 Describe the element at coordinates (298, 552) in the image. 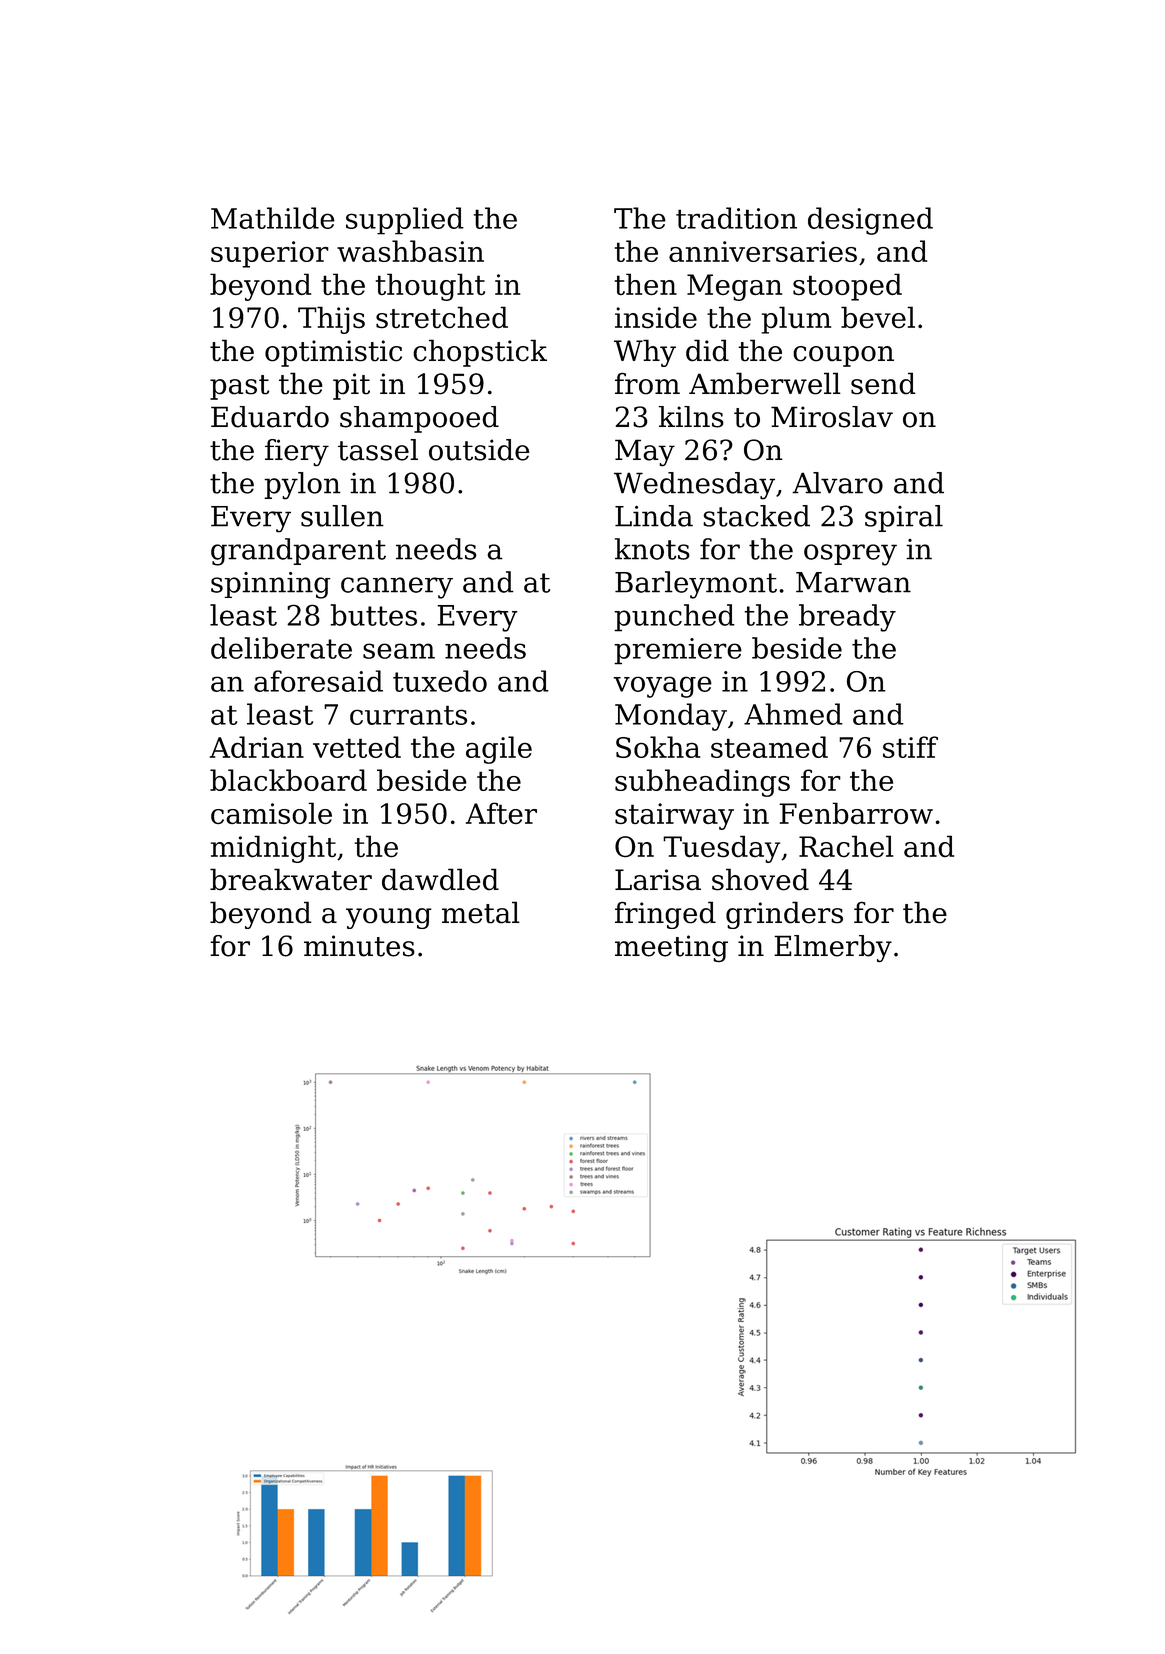

I see `grandparent` at that location.
